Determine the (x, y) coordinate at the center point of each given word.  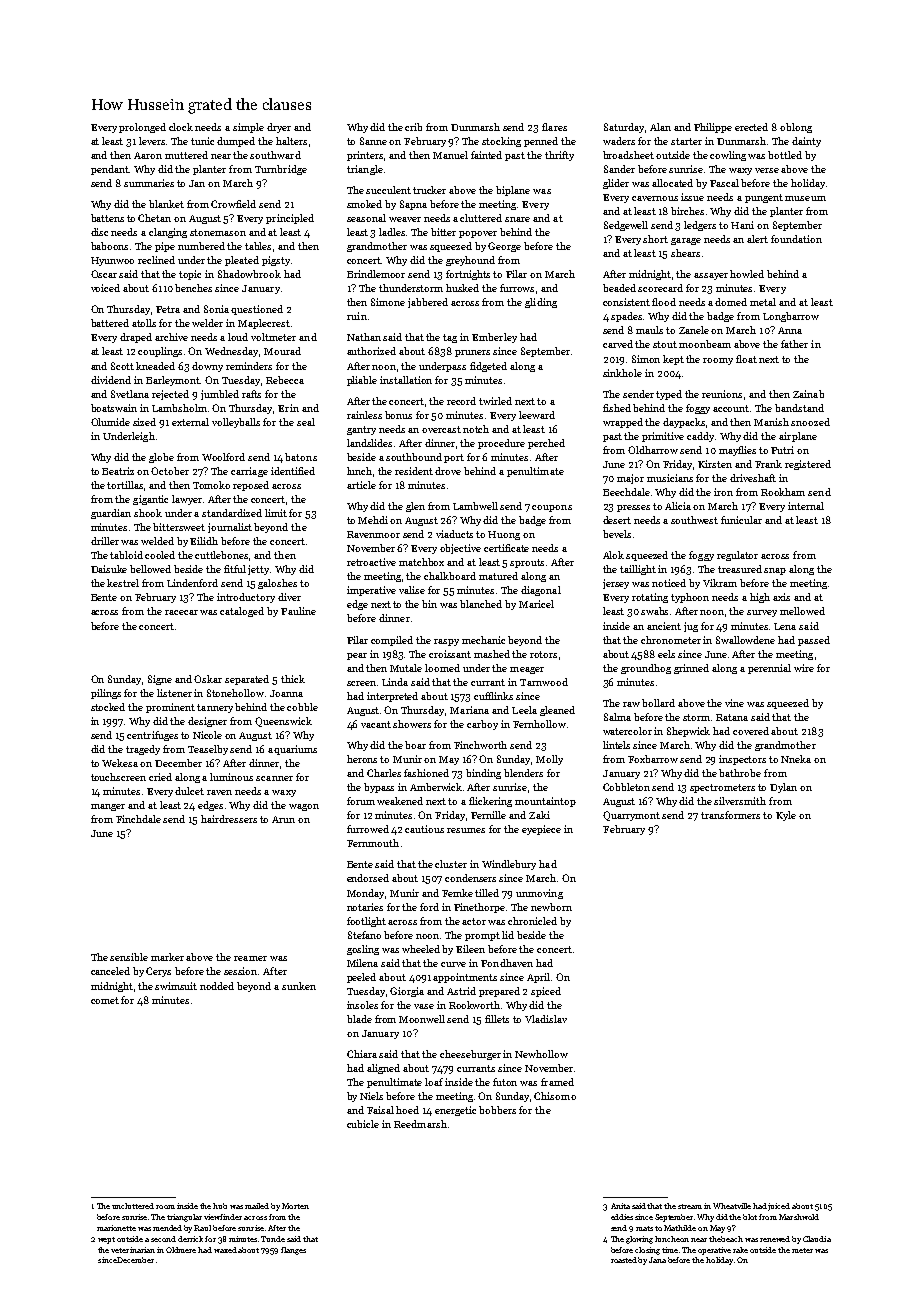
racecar (181, 612)
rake (740, 1250)
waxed (225, 1250)
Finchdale (138, 819)
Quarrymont (631, 816)
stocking (501, 142)
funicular (741, 520)
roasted (624, 1260)
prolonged (142, 128)
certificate (506, 548)
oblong (796, 128)
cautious (424, 829)
